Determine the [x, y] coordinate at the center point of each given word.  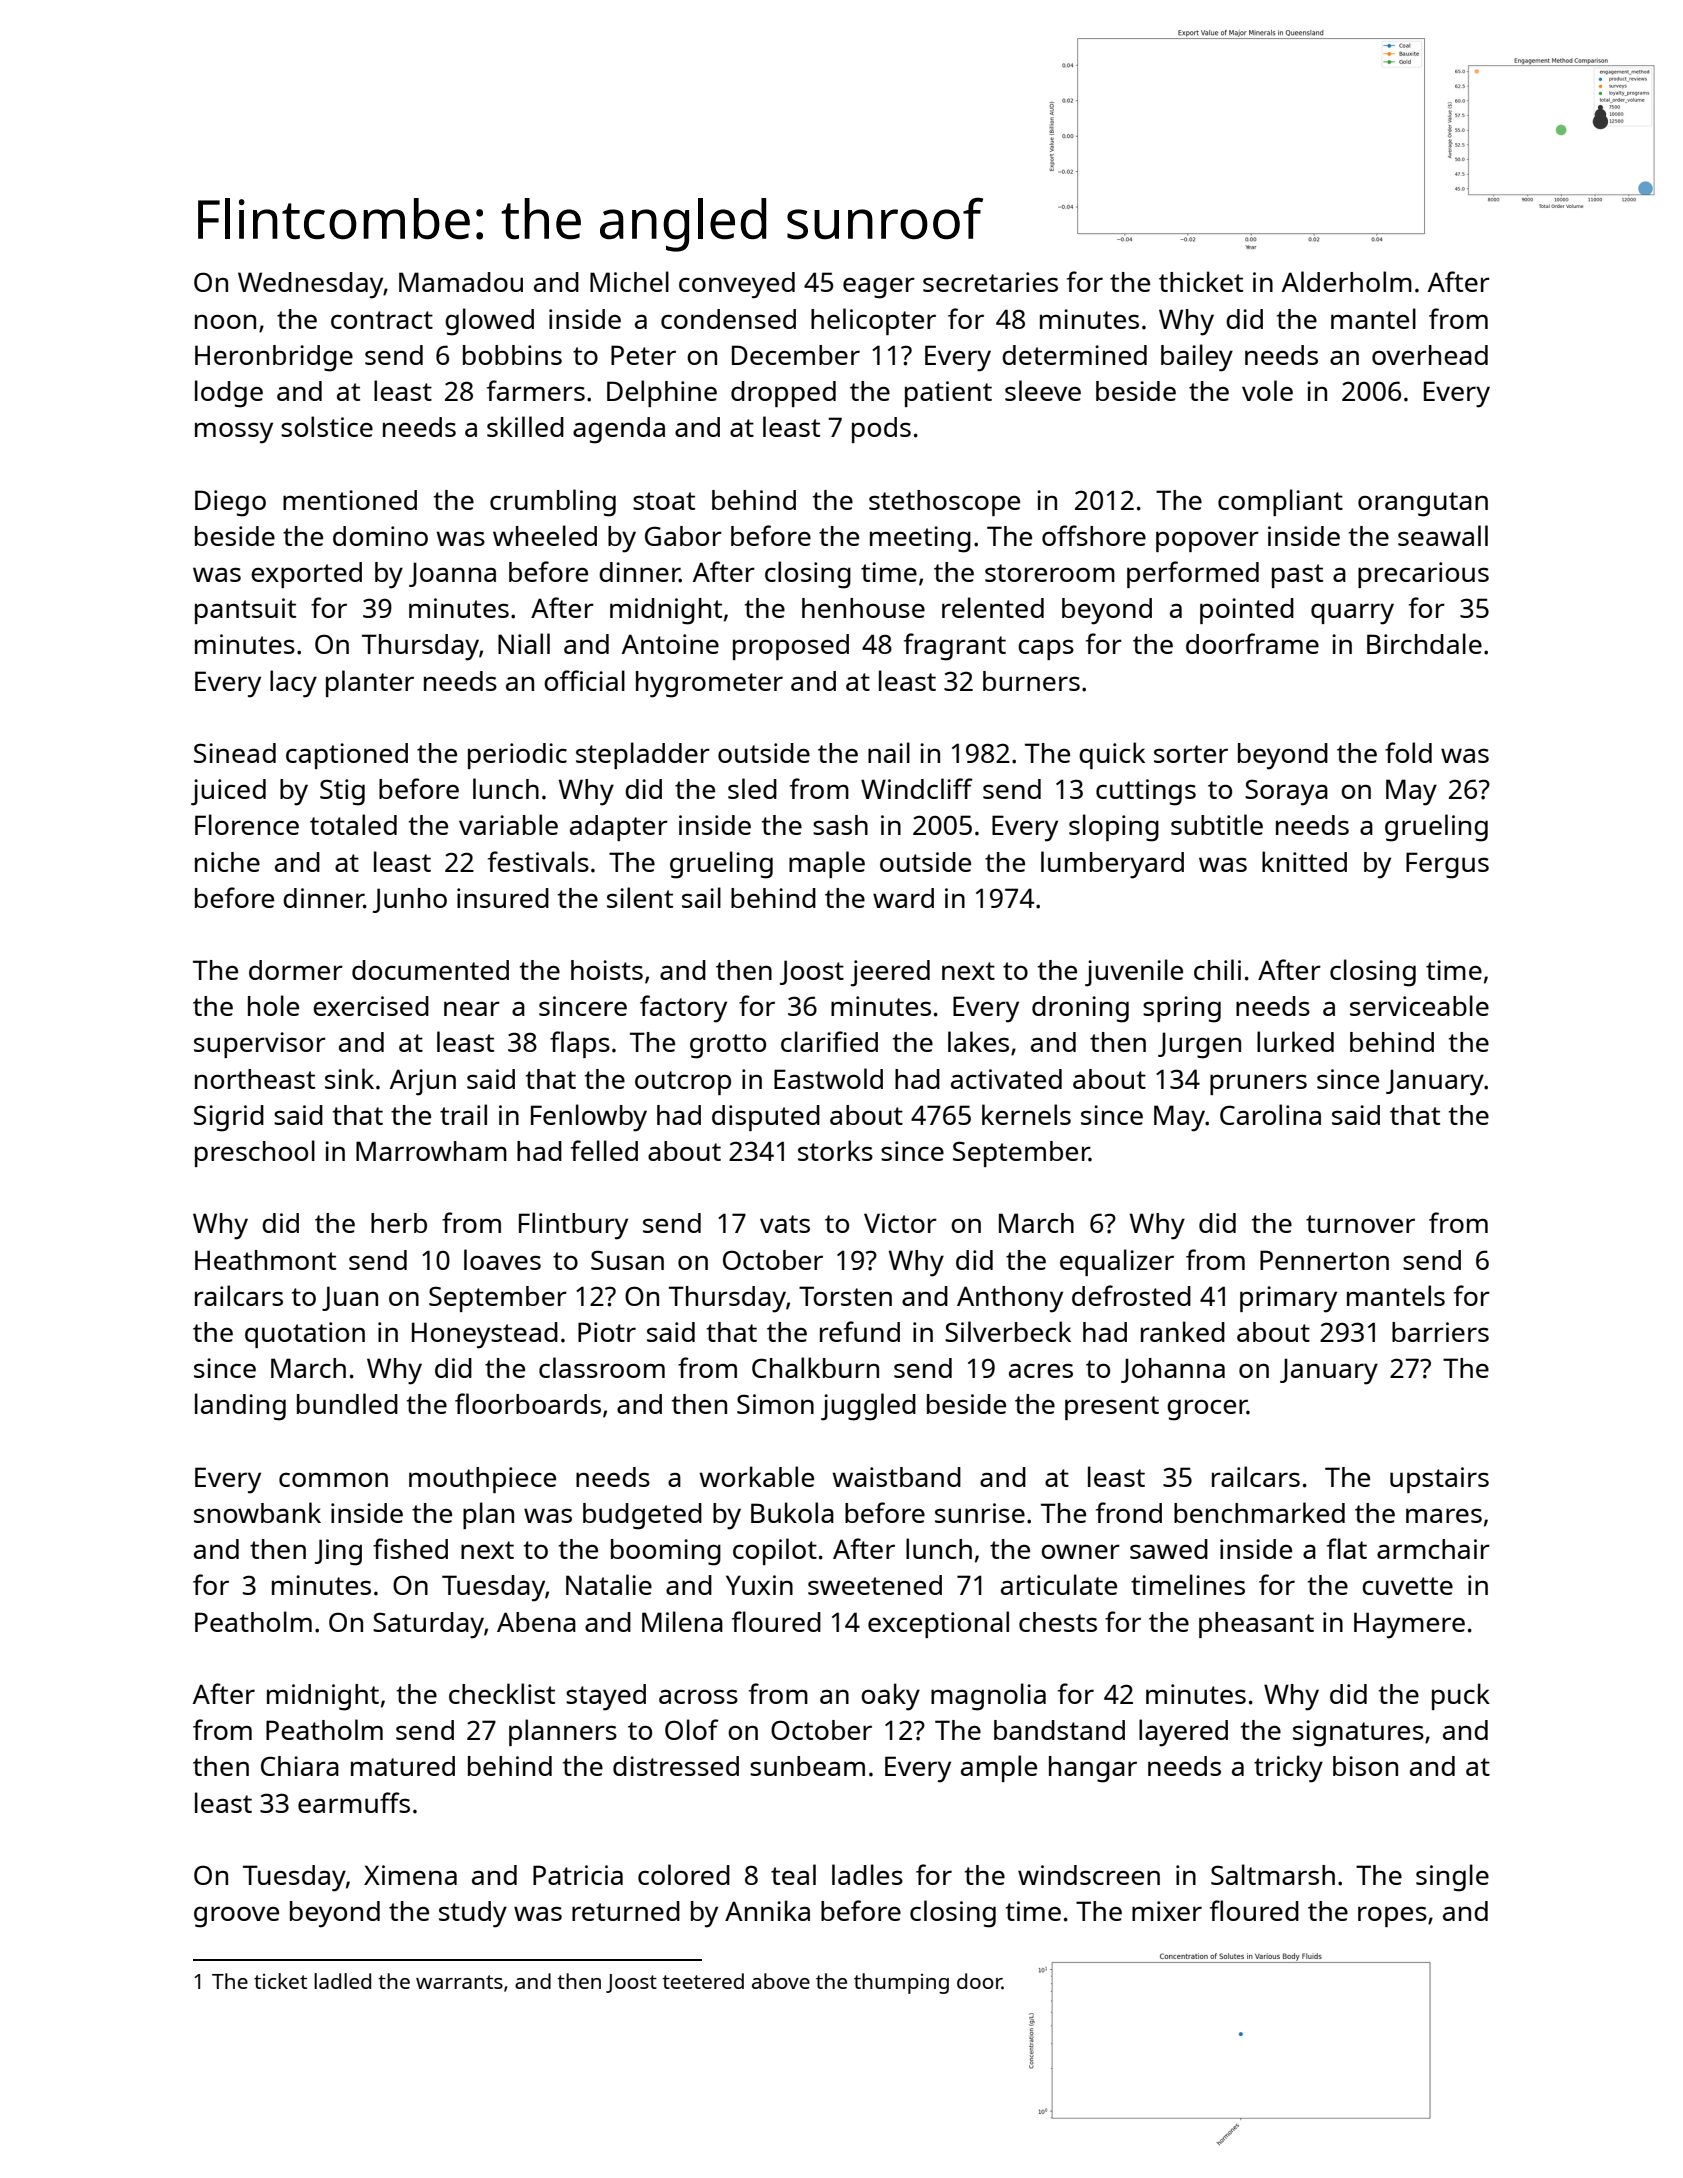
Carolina [1270, 1114]
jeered [890, 973]
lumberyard [1112, 865]
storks [835, 1150]
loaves [502, 1259]
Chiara [300, 1766]
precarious [1423, 575]
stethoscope [944, 503]
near [472, 1008]
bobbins [512, 355]
